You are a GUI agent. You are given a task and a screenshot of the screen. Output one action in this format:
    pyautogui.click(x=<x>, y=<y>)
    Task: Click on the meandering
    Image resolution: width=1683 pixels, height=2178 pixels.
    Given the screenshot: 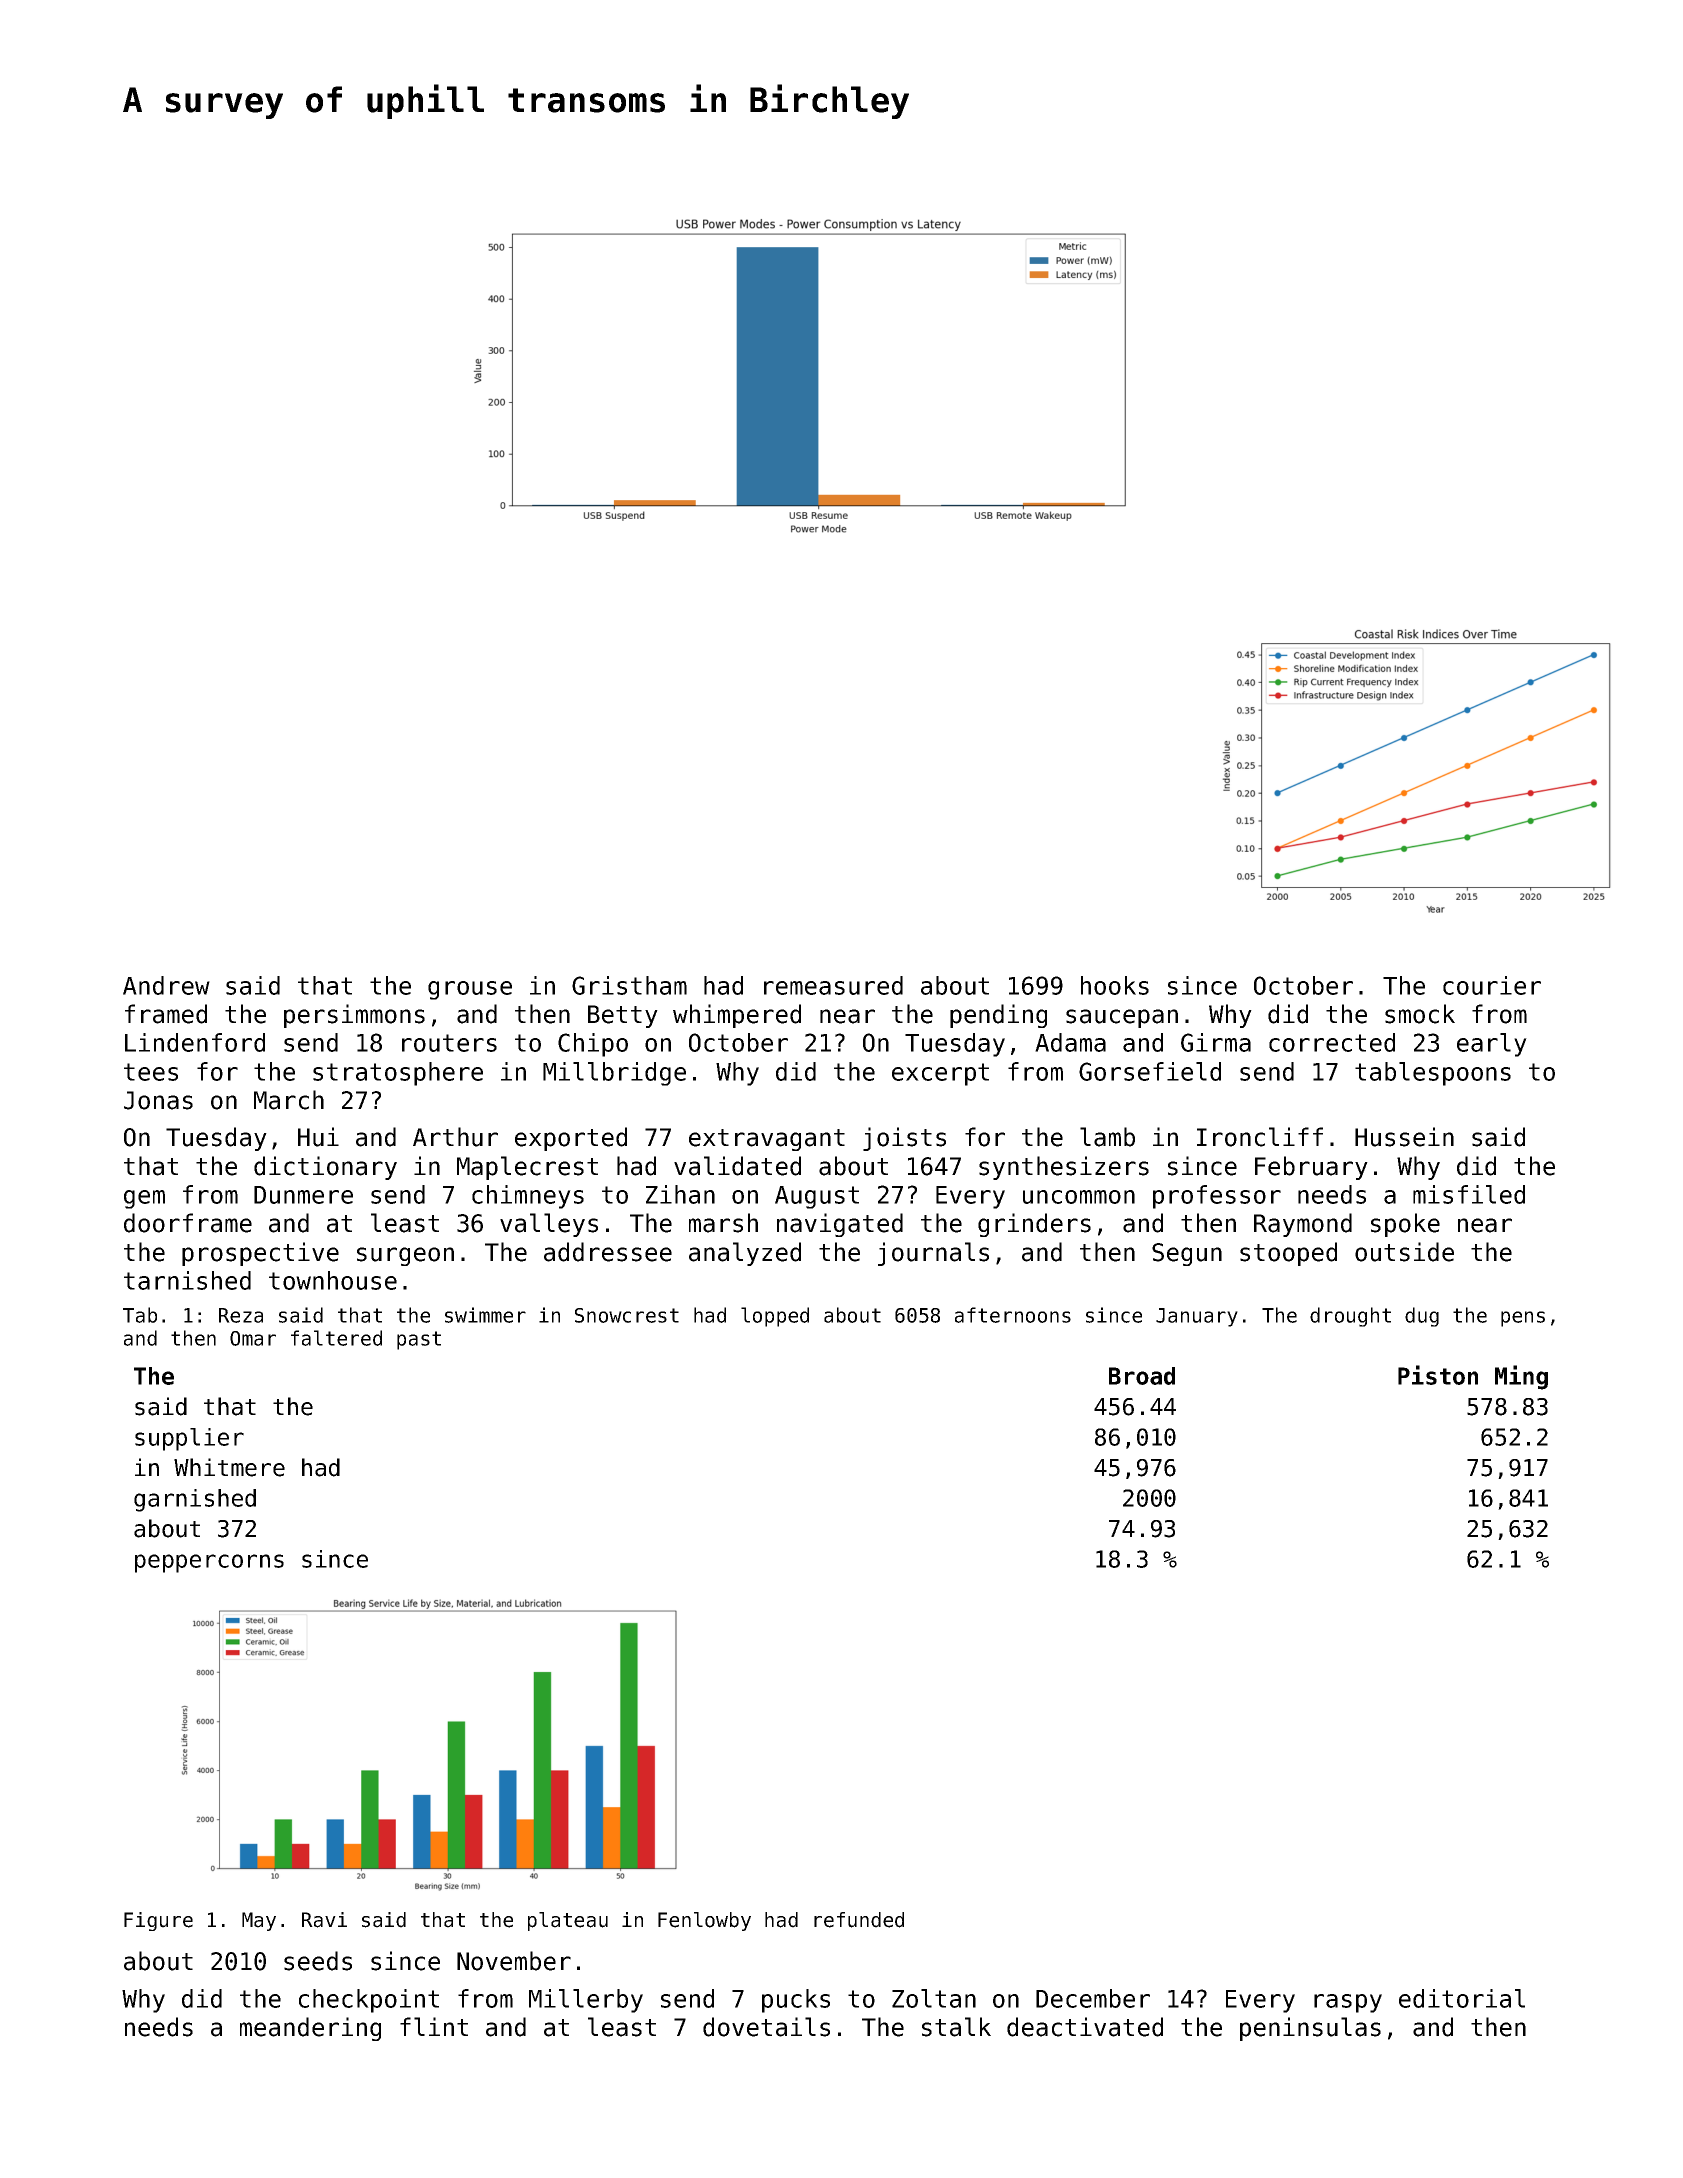 What is the action you would take?
    pyautogui.click(x=310, y=2029)
